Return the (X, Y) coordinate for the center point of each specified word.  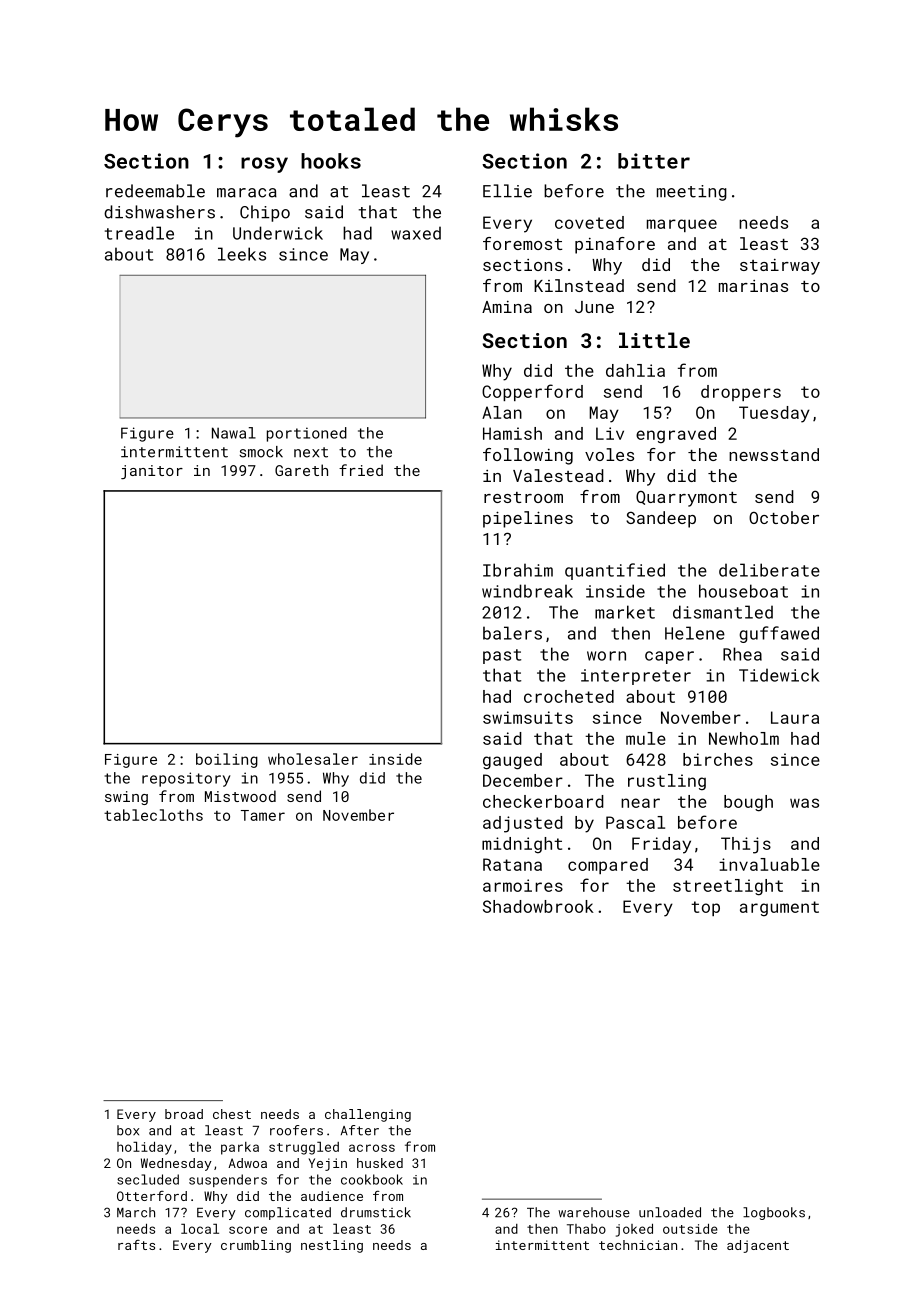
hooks (331, 161)
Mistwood (240, 796)
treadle (139, 233)
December (523, 780)
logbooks (774, 1213)
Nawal (234, 433)
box (128, 1130)
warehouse (594, 1212)
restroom (523, 497)
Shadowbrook (538, 906)
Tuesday (774, 414)
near (640, 803)
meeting (692, 193)
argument (779, 909)
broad (184, 1114)
